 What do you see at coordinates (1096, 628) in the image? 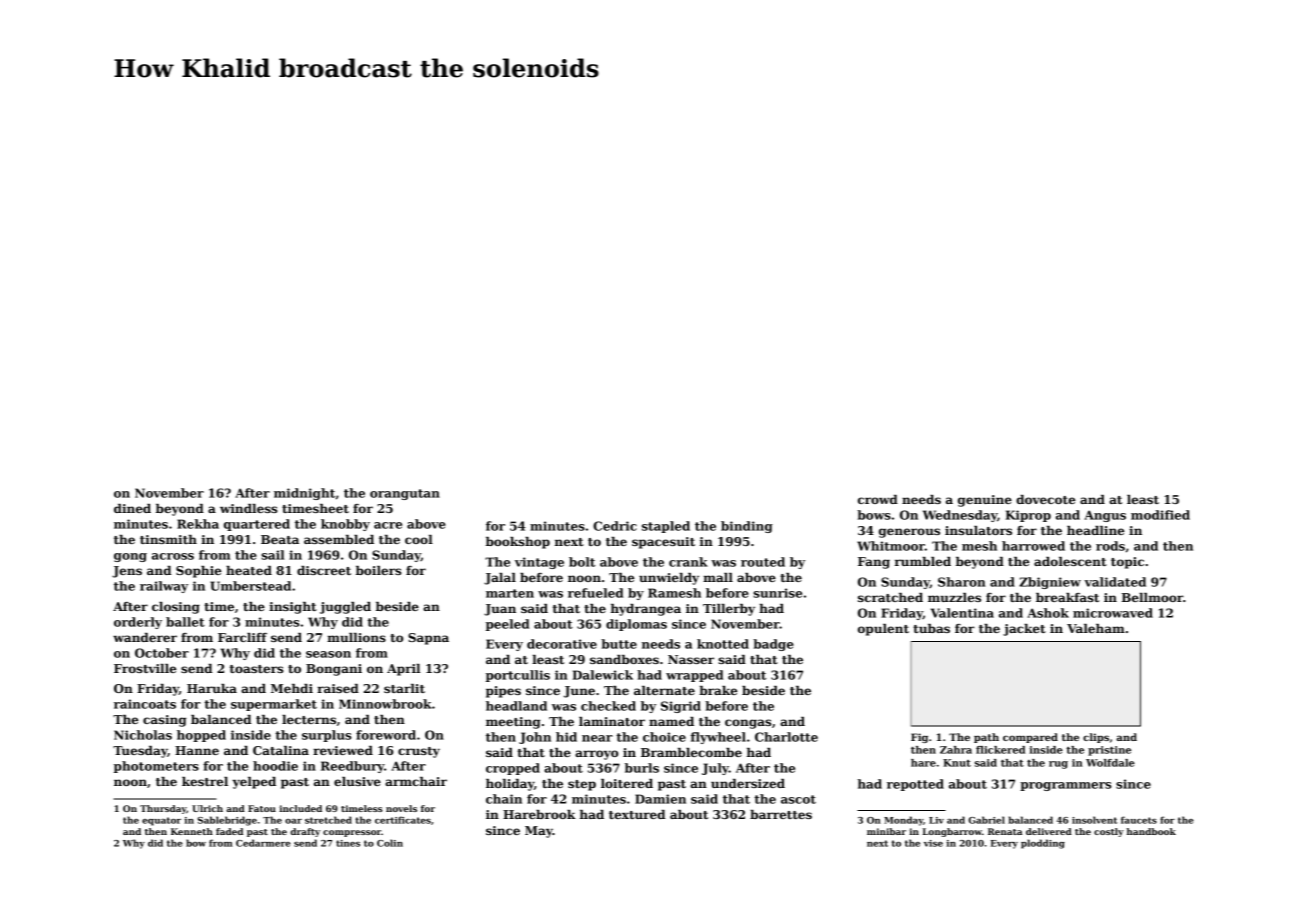
I see `Valeham` at bounding box center [1096, 628].
